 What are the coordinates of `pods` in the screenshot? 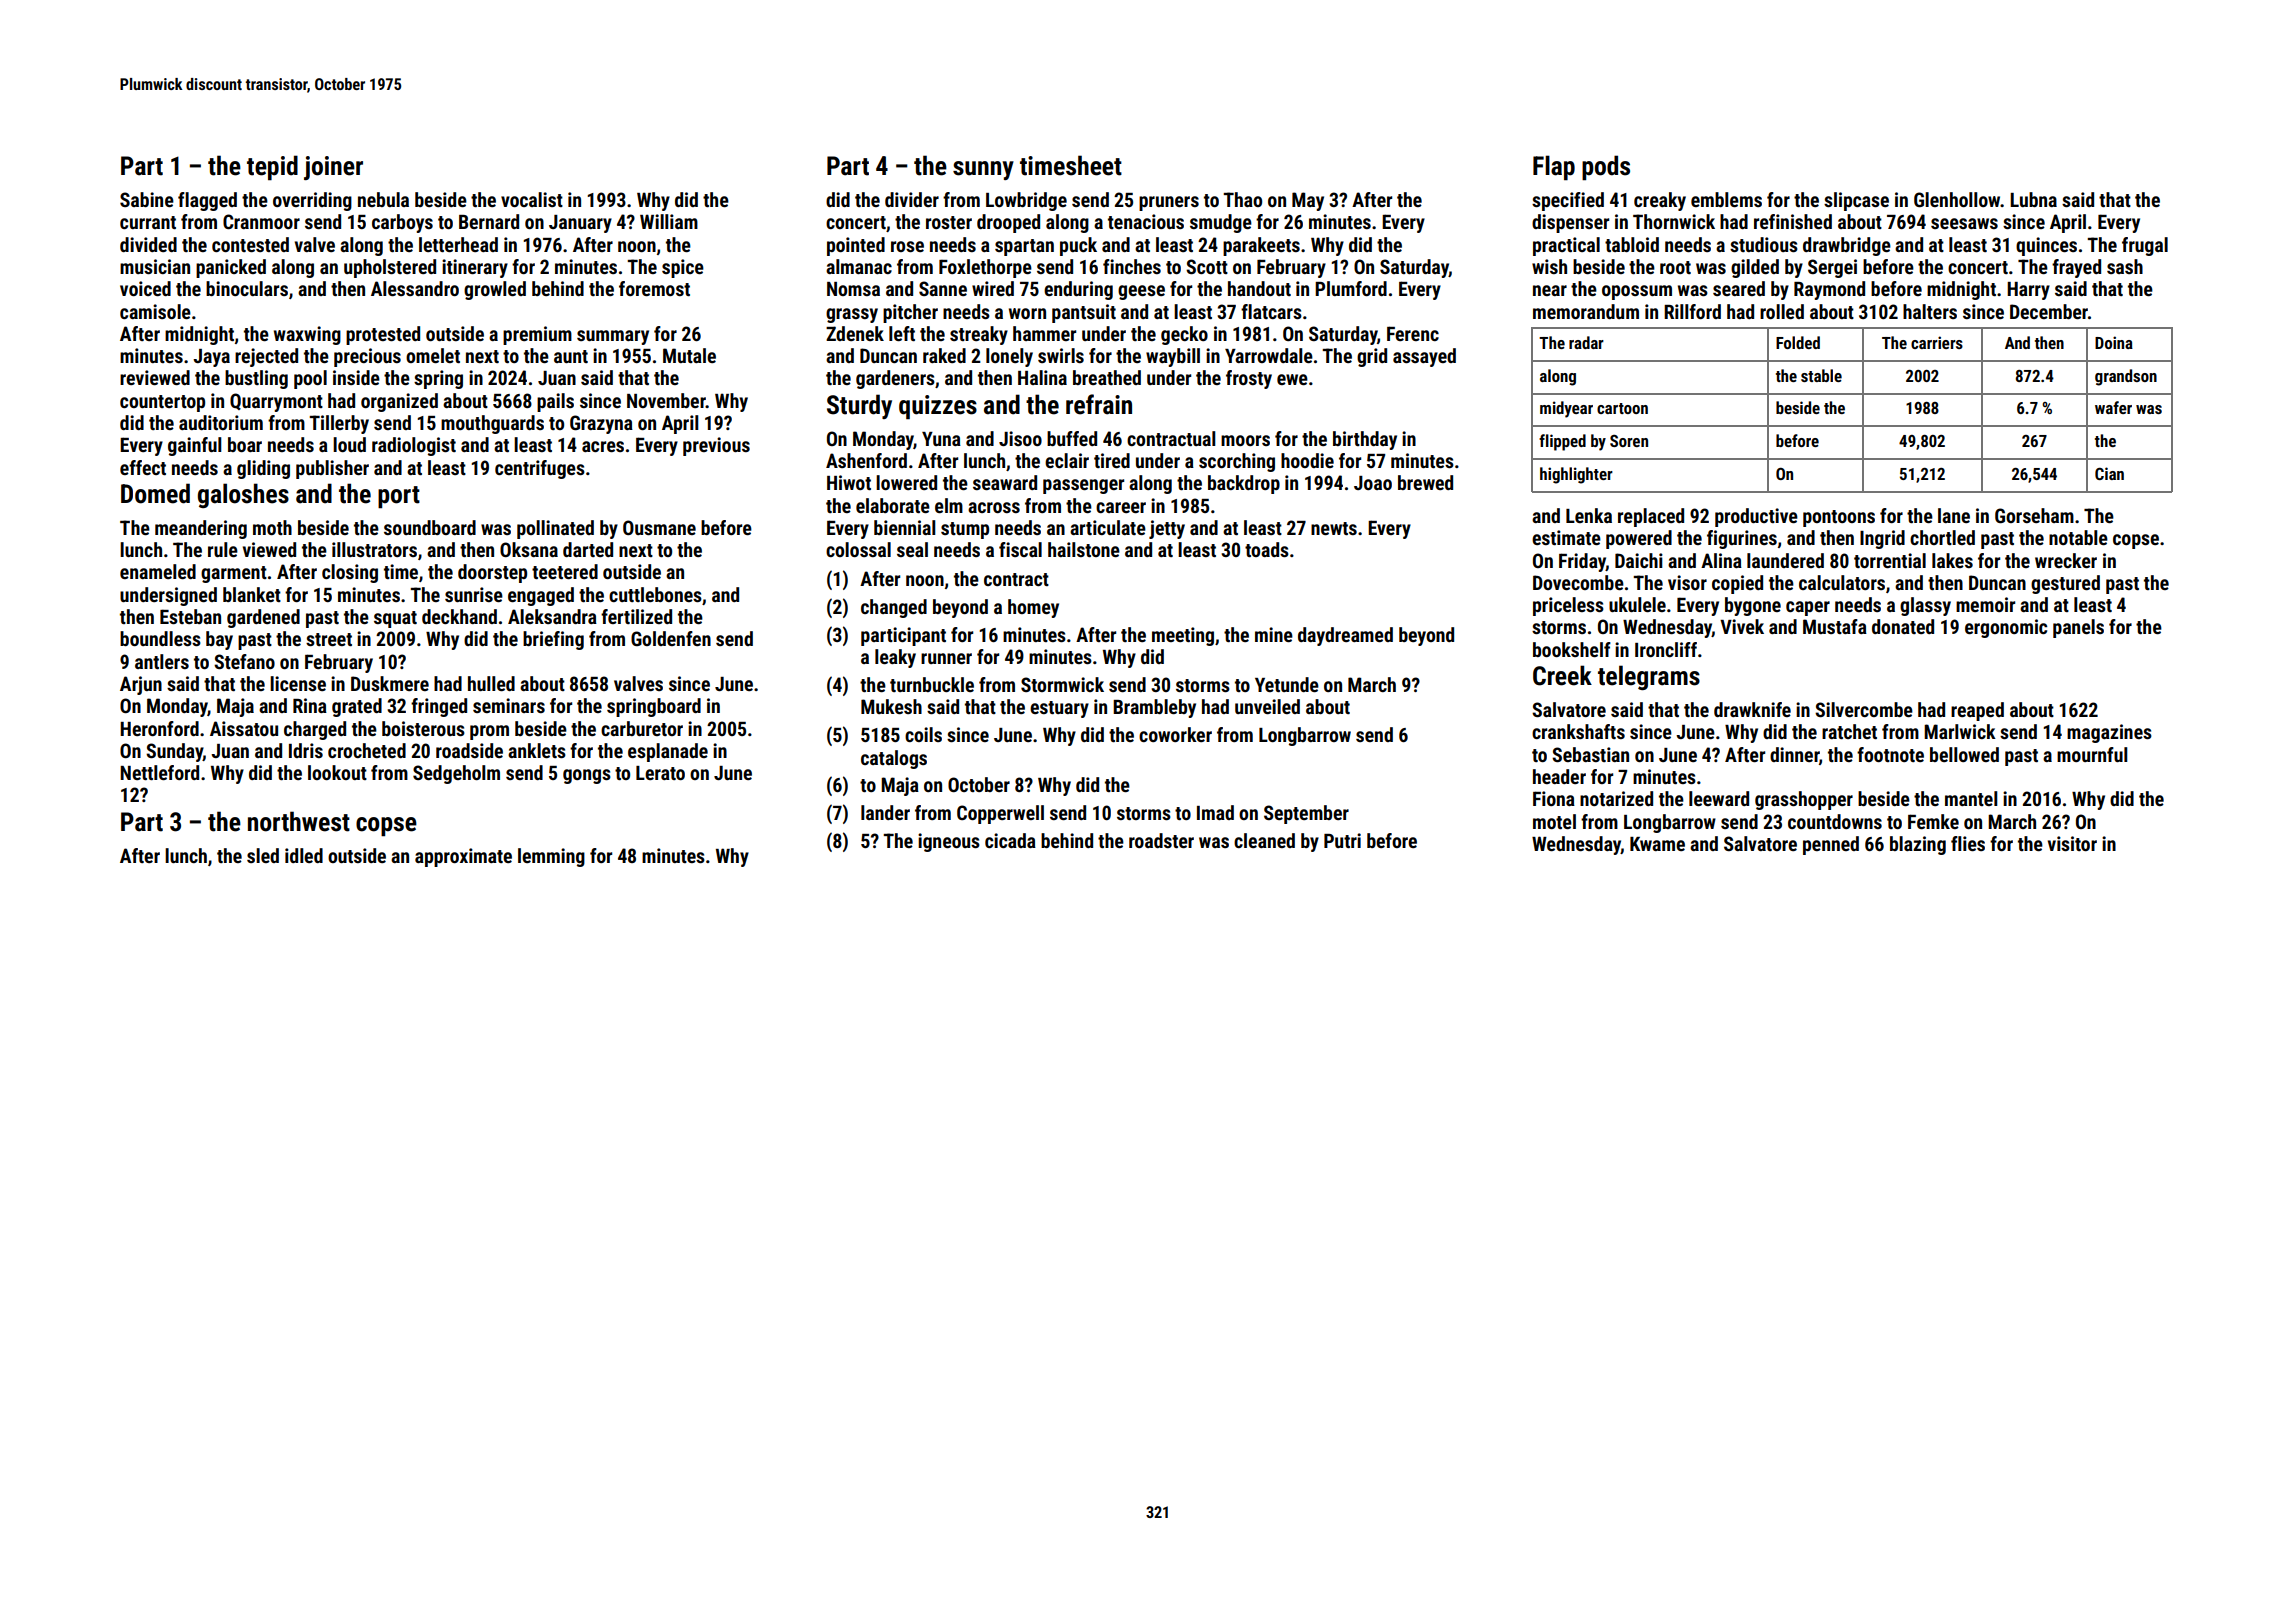 It's located at (1606, 168).
